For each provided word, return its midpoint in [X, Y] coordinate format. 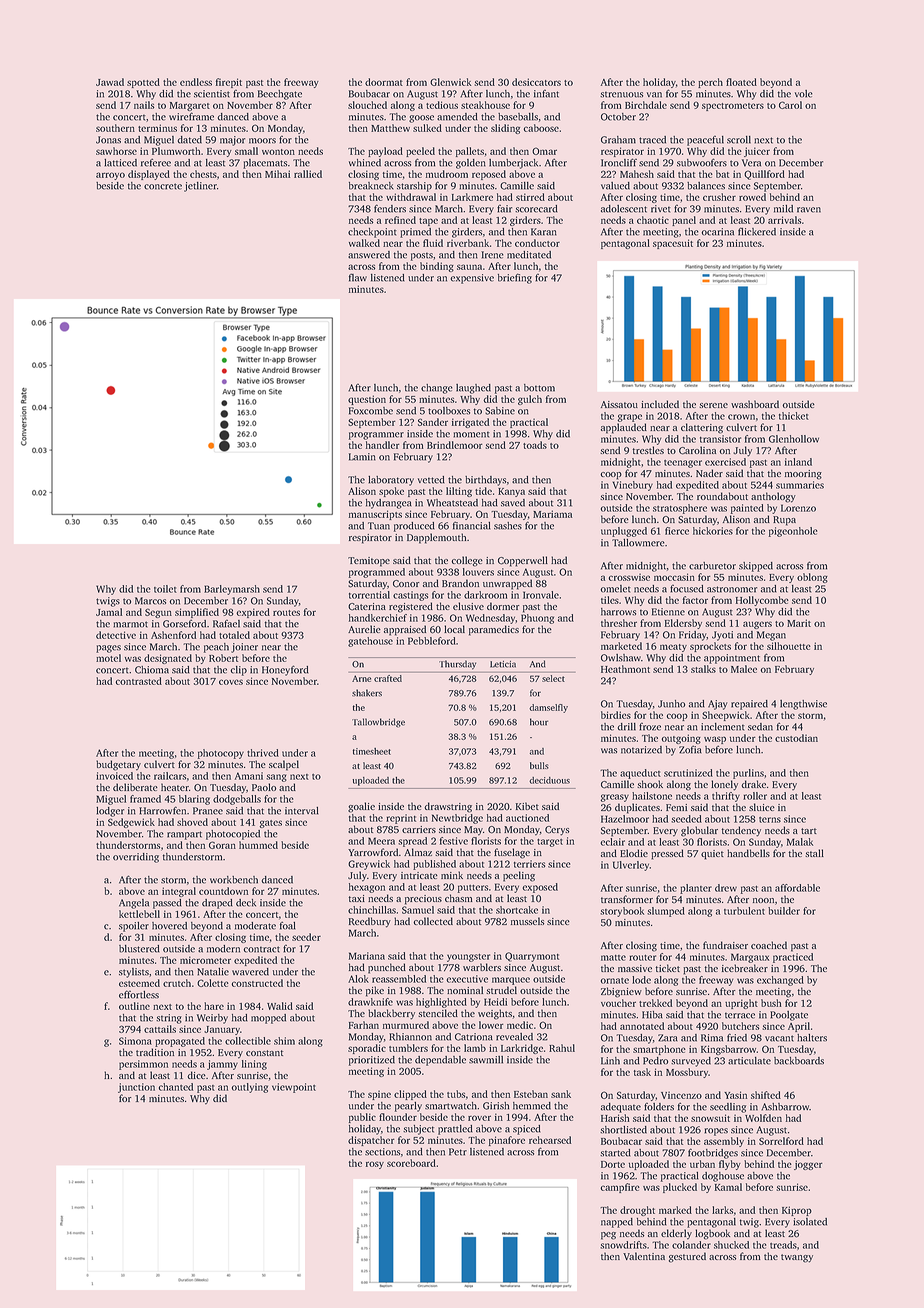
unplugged [624, 532]
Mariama [552, 514]
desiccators [536, 82]
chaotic [653, 220]
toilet [165, 589]
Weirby [212, 1019]
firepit [229, 83]
